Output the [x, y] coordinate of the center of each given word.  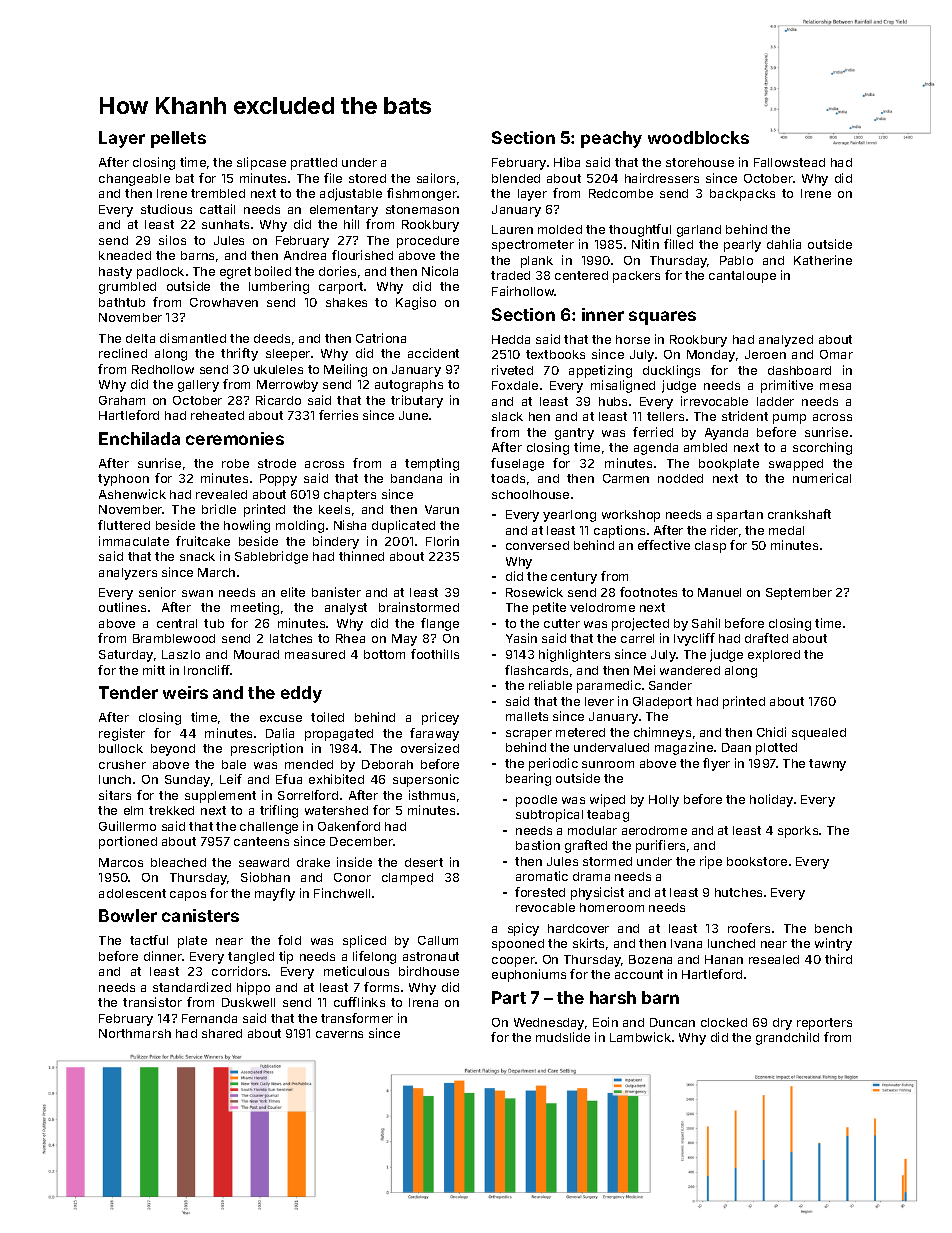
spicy [523, 929]
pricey [440, 718]
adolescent [132, 893]
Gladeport [662, 703]
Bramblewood [174, 638]
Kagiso [416, 303]
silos [172, 240]
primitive [787, 386]
